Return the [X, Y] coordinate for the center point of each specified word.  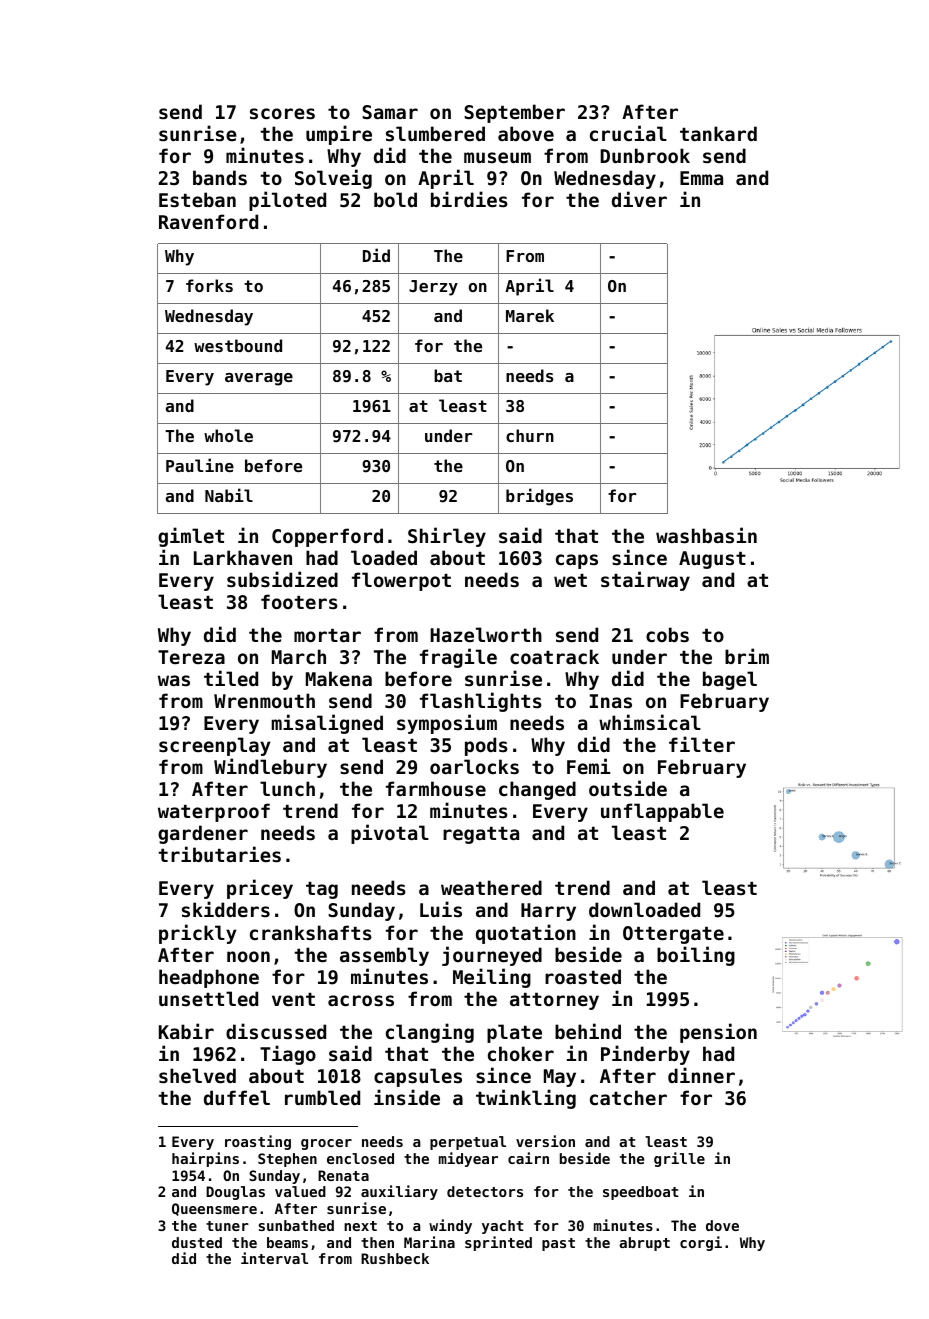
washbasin [706, 535]
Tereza [191, 657]
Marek [530, 315]
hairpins [205, 1159]
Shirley [447, 537]
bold [395, 199]
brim [747, 656]
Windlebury [270, 768]
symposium [447, 724]
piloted [287, 201]
